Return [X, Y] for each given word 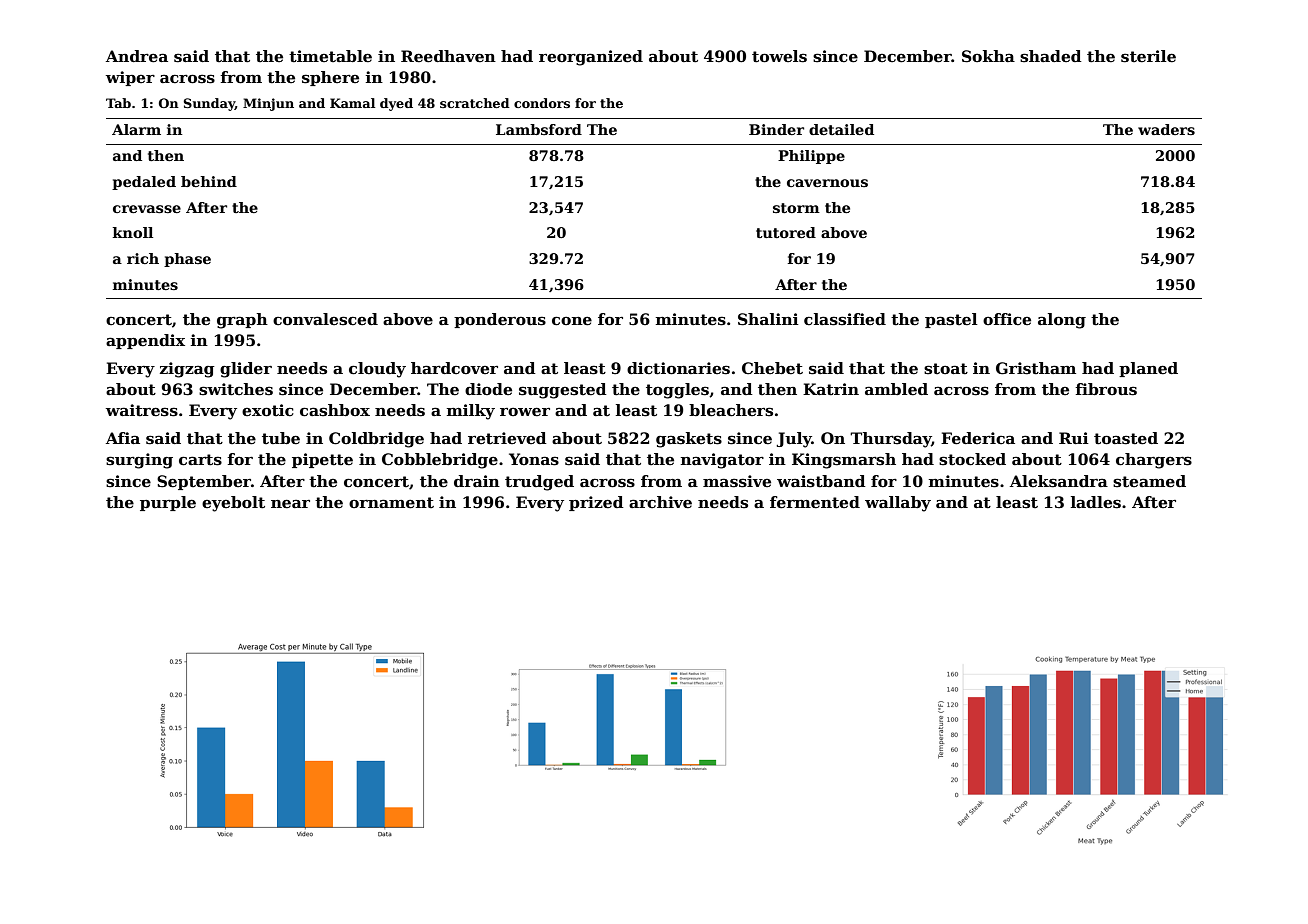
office [1007, 319]
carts [200, 460]
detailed [841, 129]
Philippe [811, 157]
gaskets [689, 440]
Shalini [768, 319]
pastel [951, 320]
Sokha [988, 56]
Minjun [268, 104]
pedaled [144, 183]
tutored [786, 232]
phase [187, 260]
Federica [978, 438]
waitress [142, 410]
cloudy [377, 370]
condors [542, 103]
